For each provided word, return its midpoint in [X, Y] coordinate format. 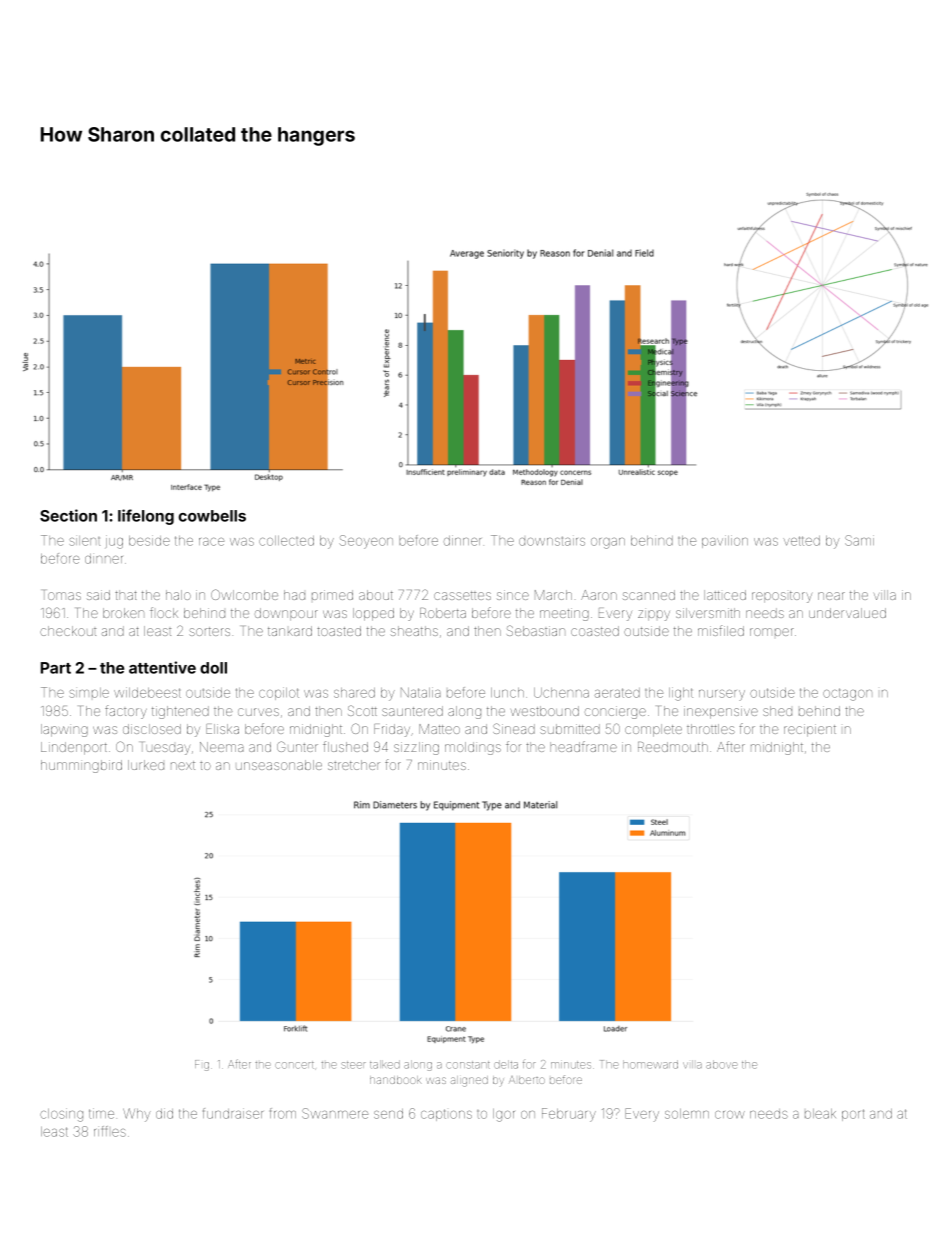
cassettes [462, 595]
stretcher [354, 765]
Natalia [421, 692]
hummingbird [81, 766]
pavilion [725, 541]
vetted [801, 541]
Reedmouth [673, 747]
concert [294, 1065]
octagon [847, 694]
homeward [650, 1064]
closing [61, 1115]
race [211, 542]
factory [126, 712]
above [722, 1064]
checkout [68, 631]
